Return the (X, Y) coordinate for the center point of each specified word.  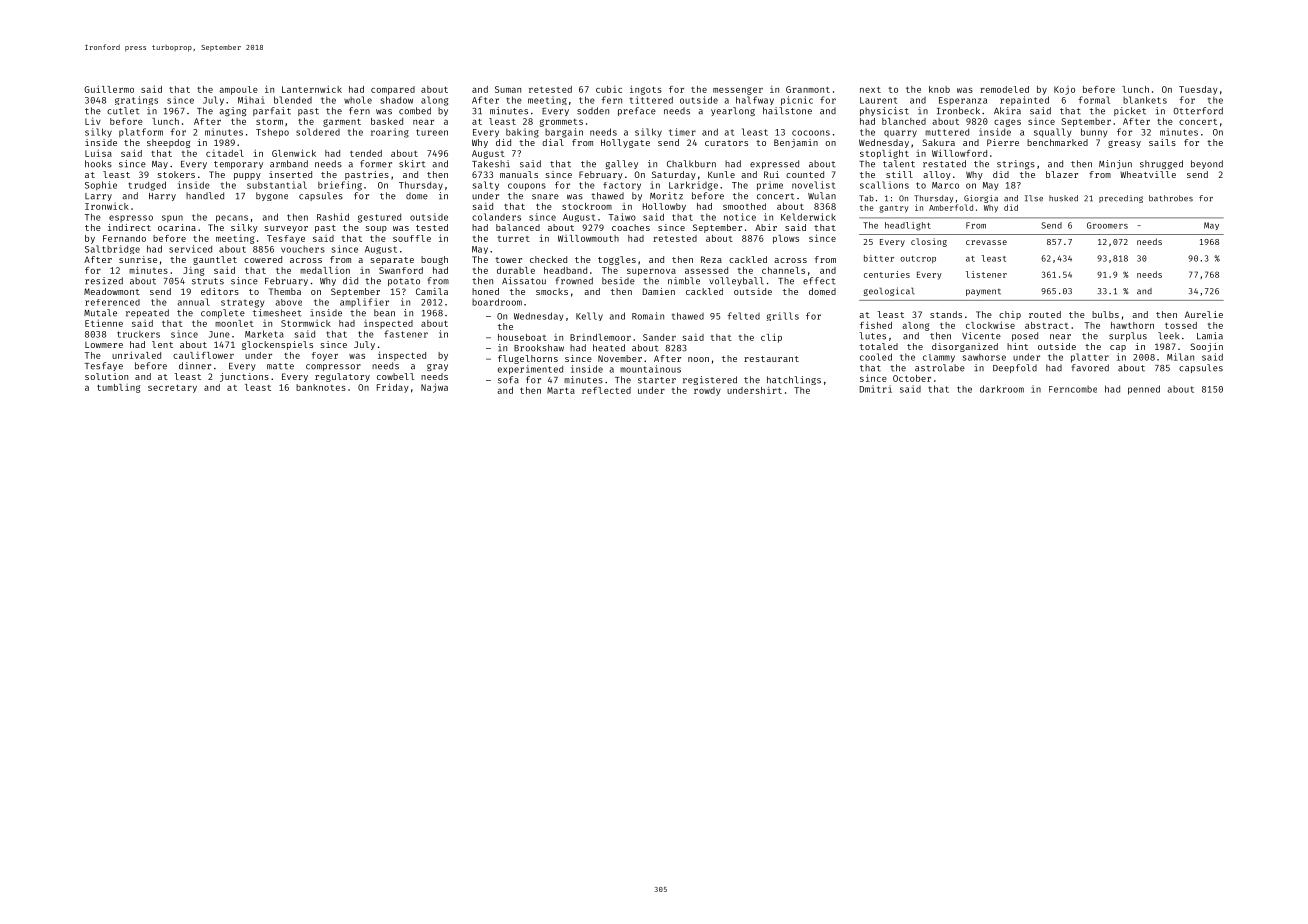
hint (1017, 346)
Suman (508, 89)
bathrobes (1171, 198)
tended (366, 153)
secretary (172, 388)
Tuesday (1198, 90)
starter (657, 380)
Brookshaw (539, 348)
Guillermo (109, 89)
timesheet (277, 313)
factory (622, 186)
